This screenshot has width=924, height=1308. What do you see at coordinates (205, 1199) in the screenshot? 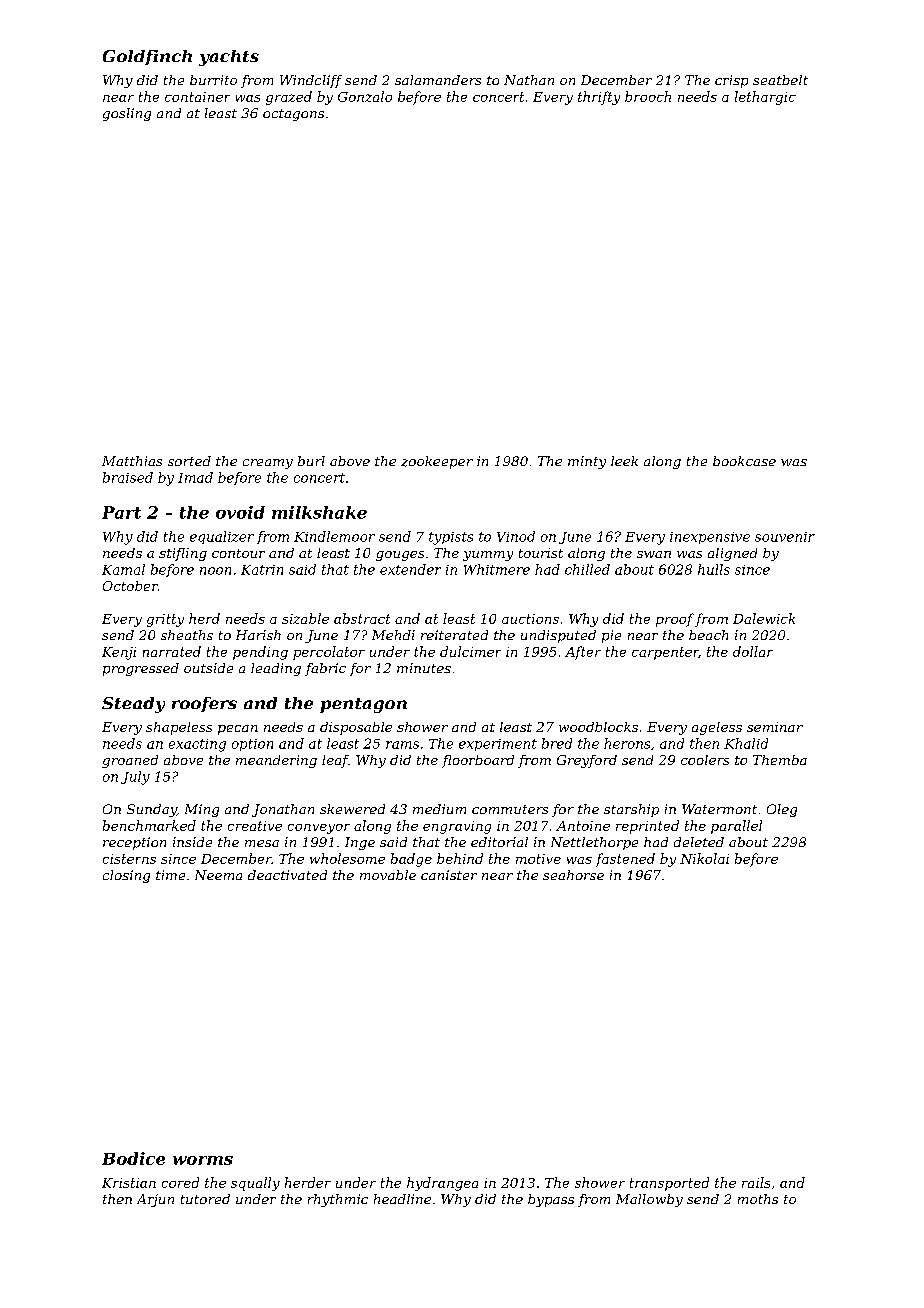
I see `tutored` at bounding box center [205, 1199].
